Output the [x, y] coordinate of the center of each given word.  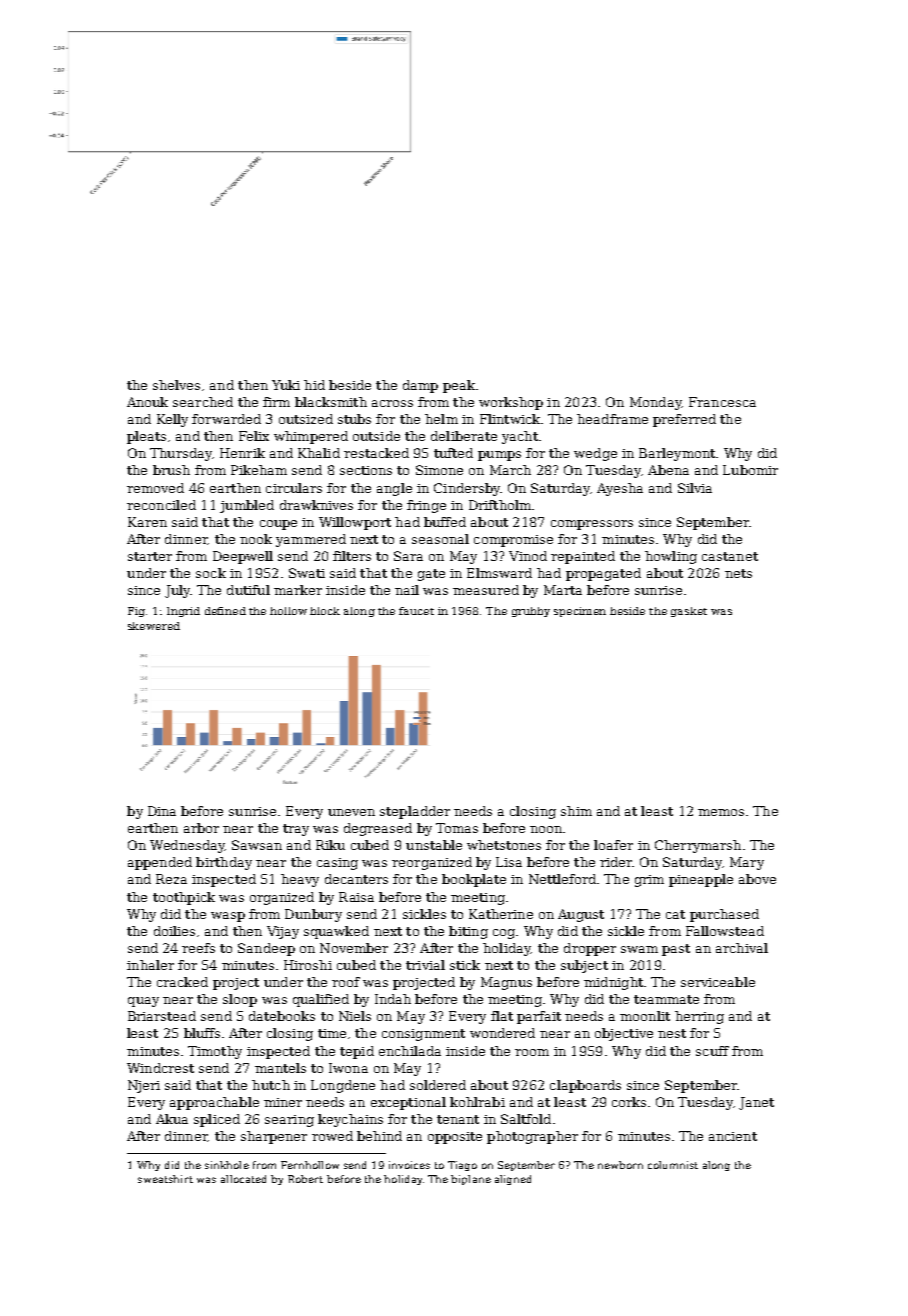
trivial [425, 965]
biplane [471, 1180]
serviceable [718, 982]
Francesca [722, 402]
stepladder [415, 812]
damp [420, 386]
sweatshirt [165, 1179]
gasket [689, 612]
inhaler [150, 965]
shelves [176, 385]
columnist [673, 1165]
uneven [351, 812]
